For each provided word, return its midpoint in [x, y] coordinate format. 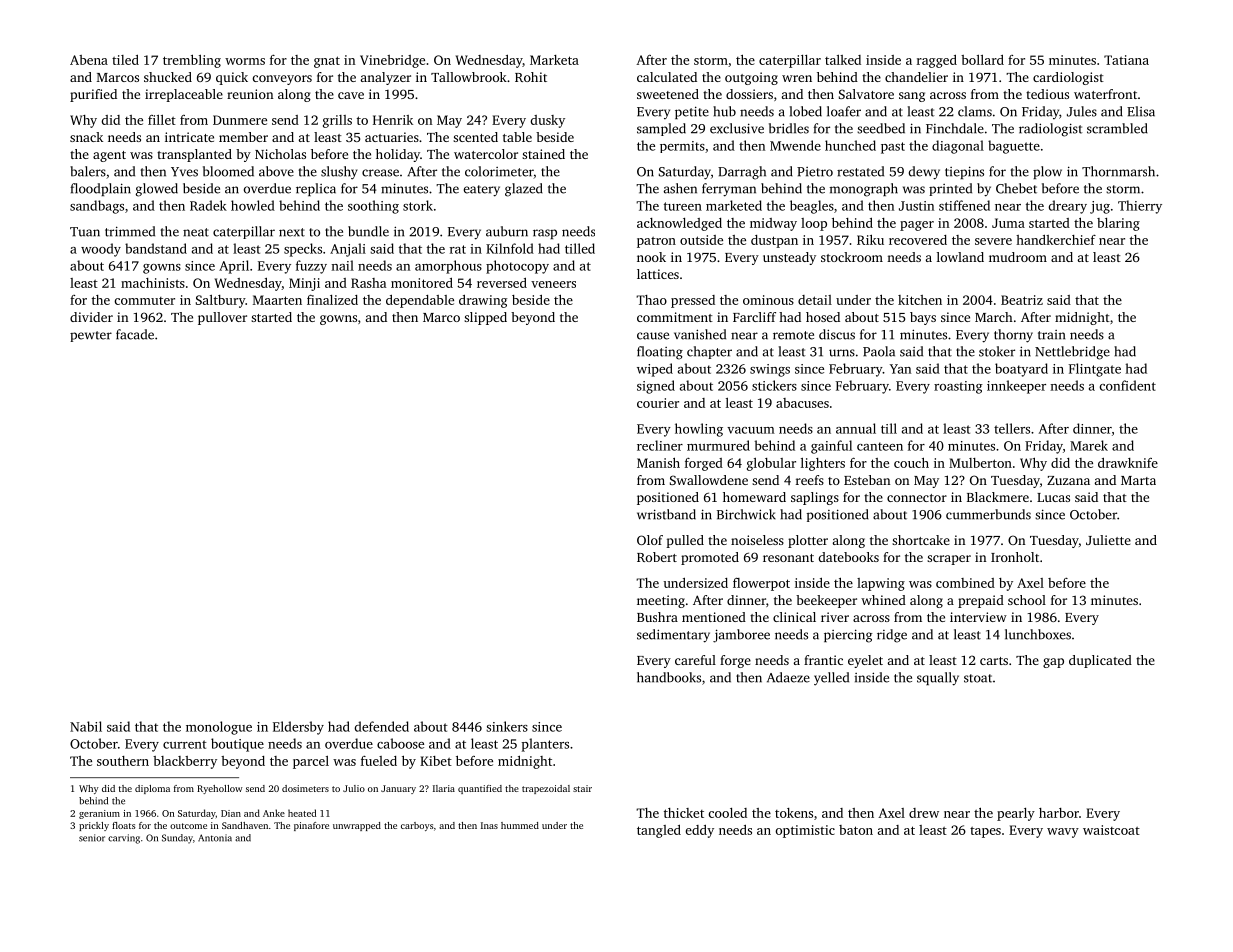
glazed [524, 190]
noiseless [757, 540]
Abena [89, 60]
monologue [219, 728]
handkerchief [1056, 240]
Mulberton [980, 463]
